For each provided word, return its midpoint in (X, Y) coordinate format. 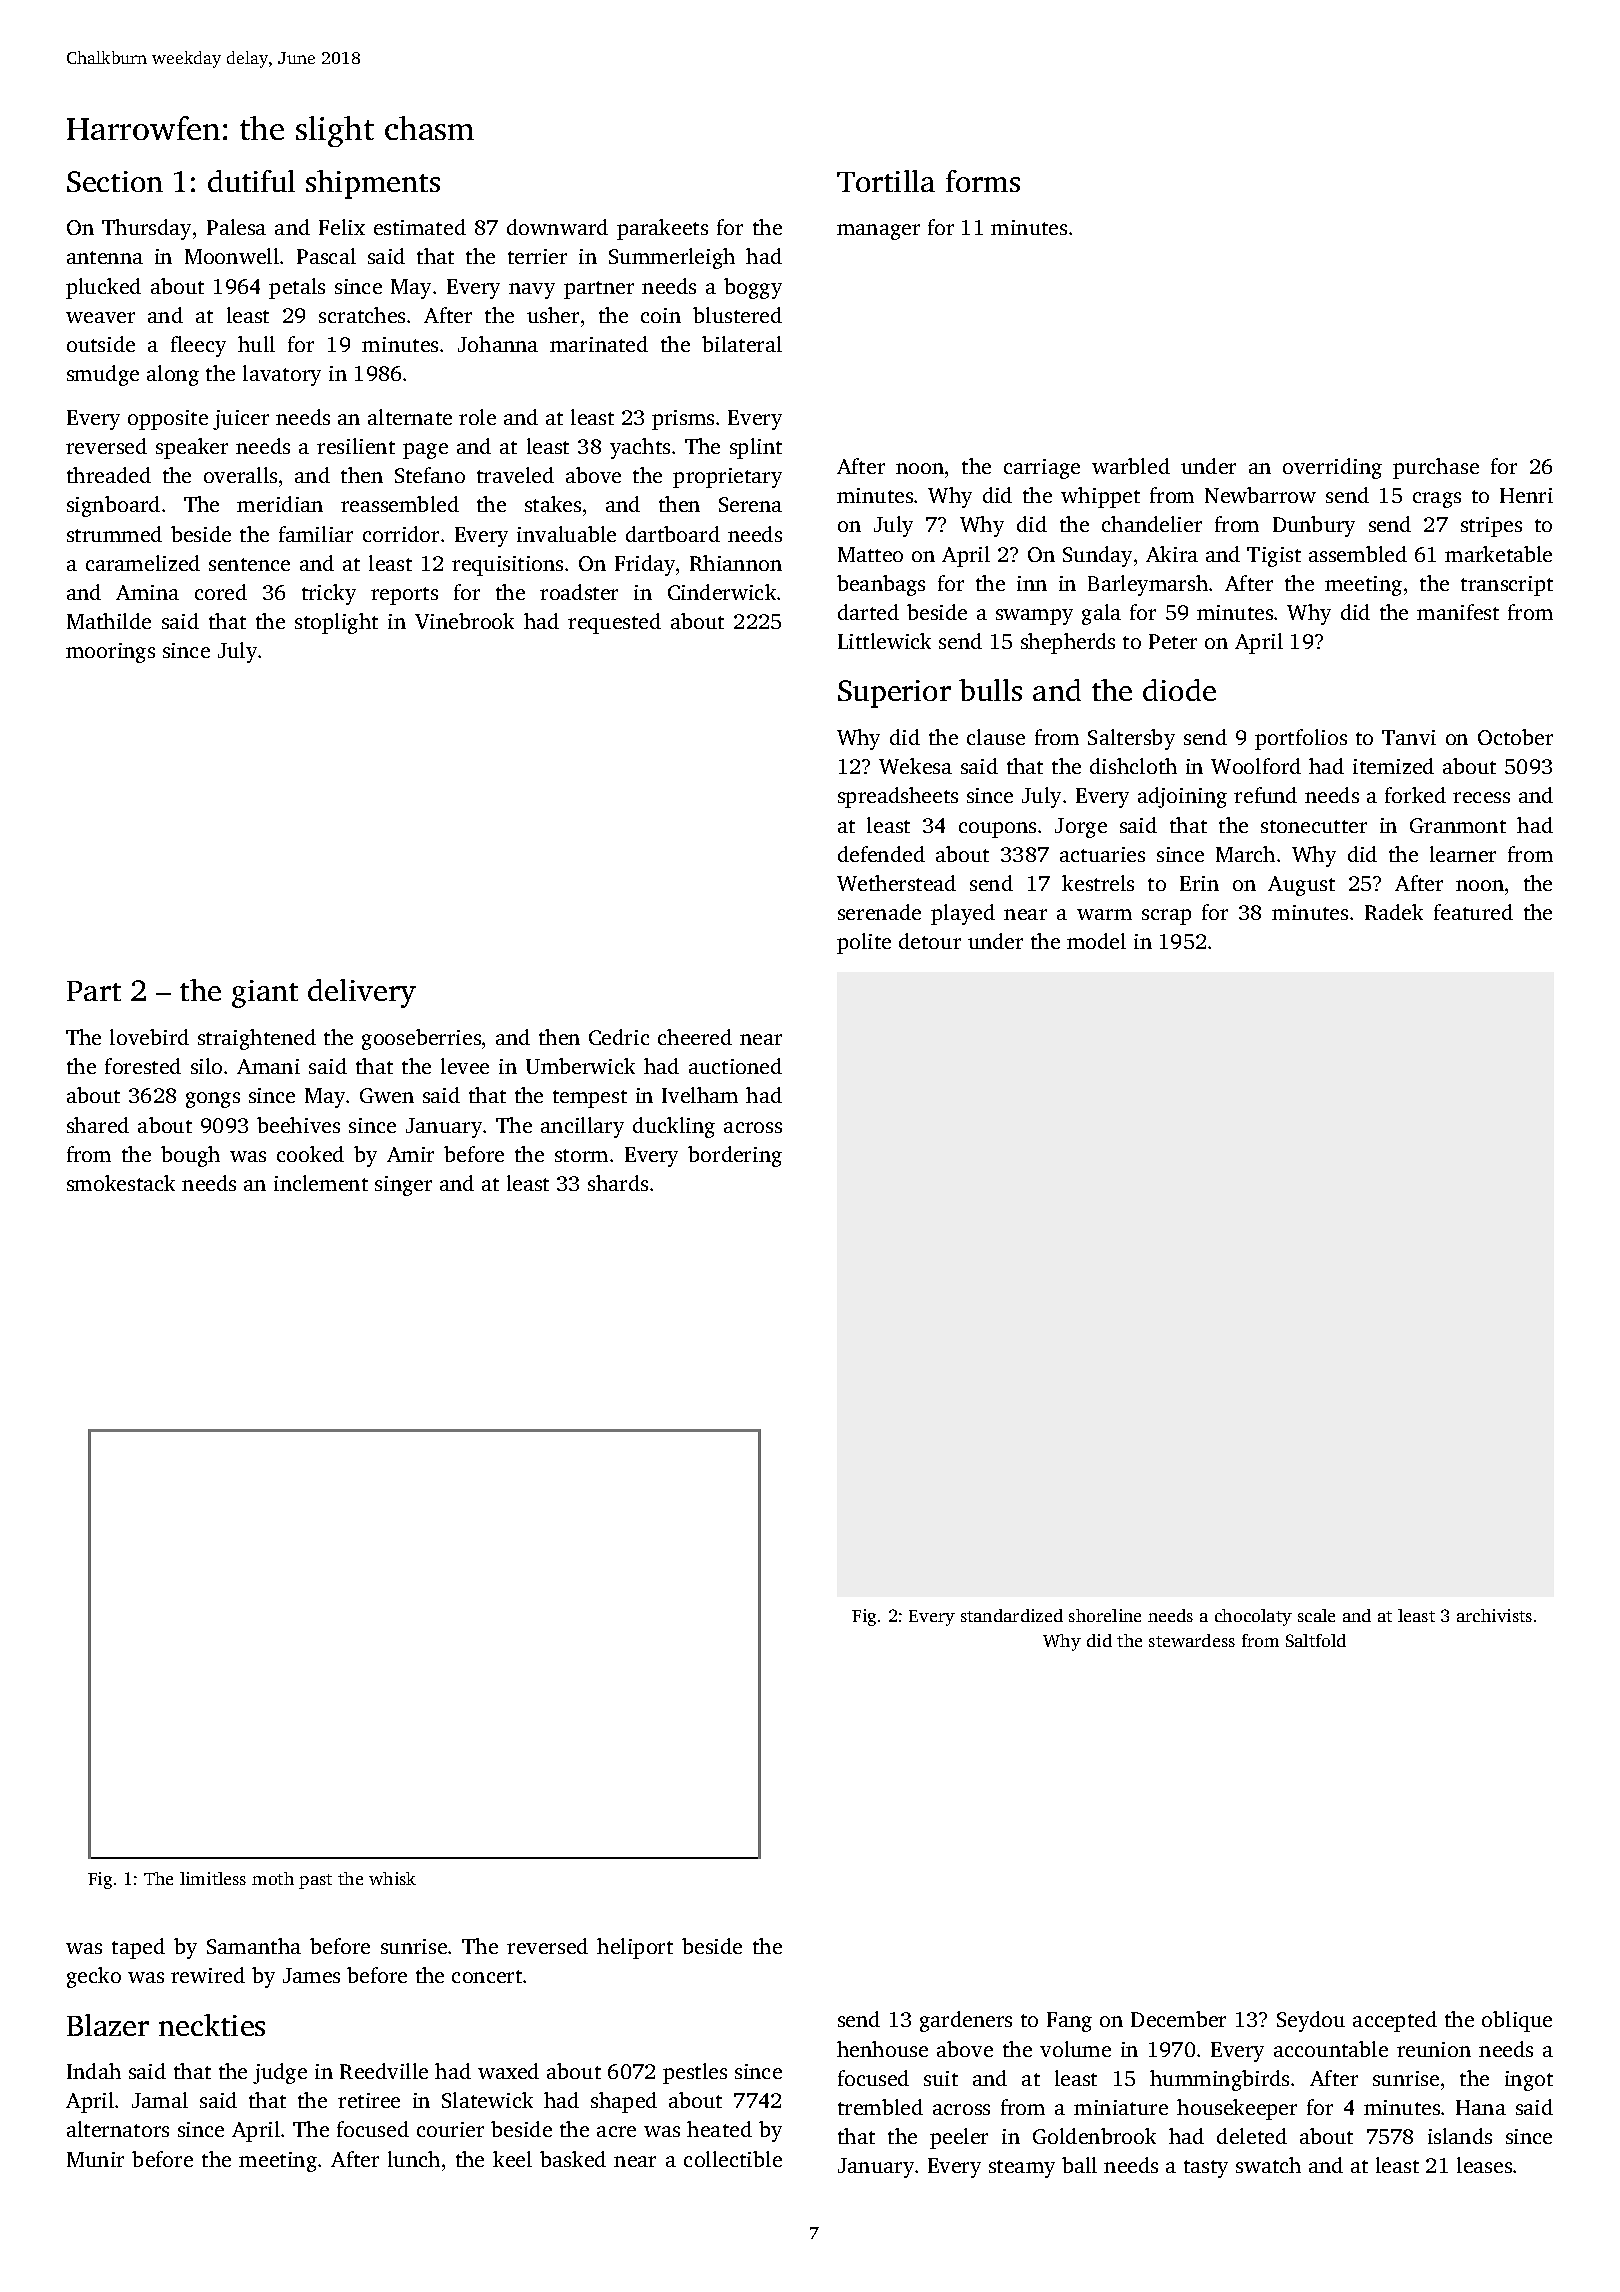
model (1096, 941)
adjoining (1182, 797)
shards (618, 1183)
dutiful (251, 181)
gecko (94, 1977)
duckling (674, 1127)
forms (983, 181)
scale (1316, 1615)
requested (614, 623)
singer (403, 1186)
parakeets (662, 229)
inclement (321, 1183)
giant (265, 994)
